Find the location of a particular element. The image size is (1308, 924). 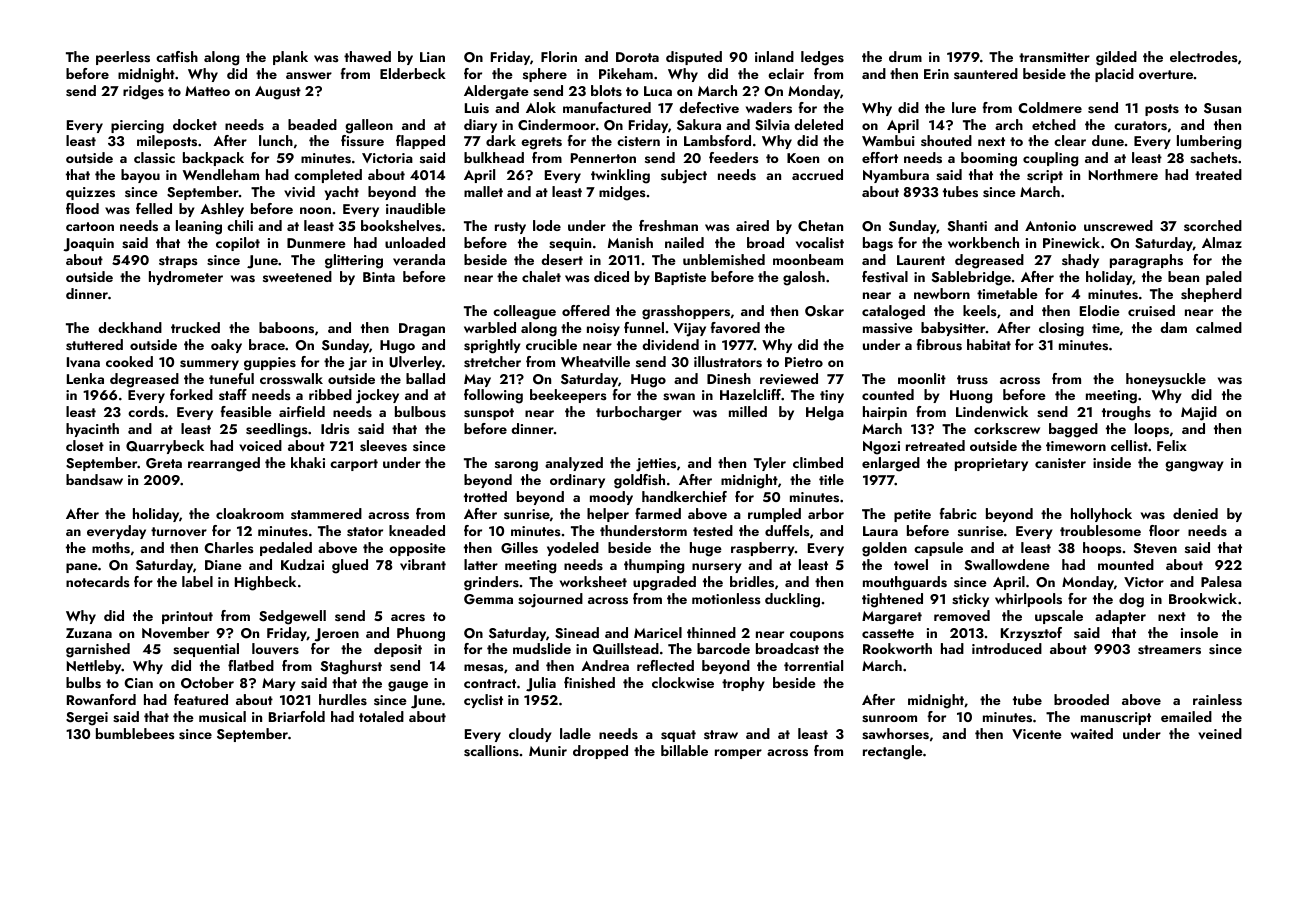

Nyambura is located at coordinates (896, 176).
